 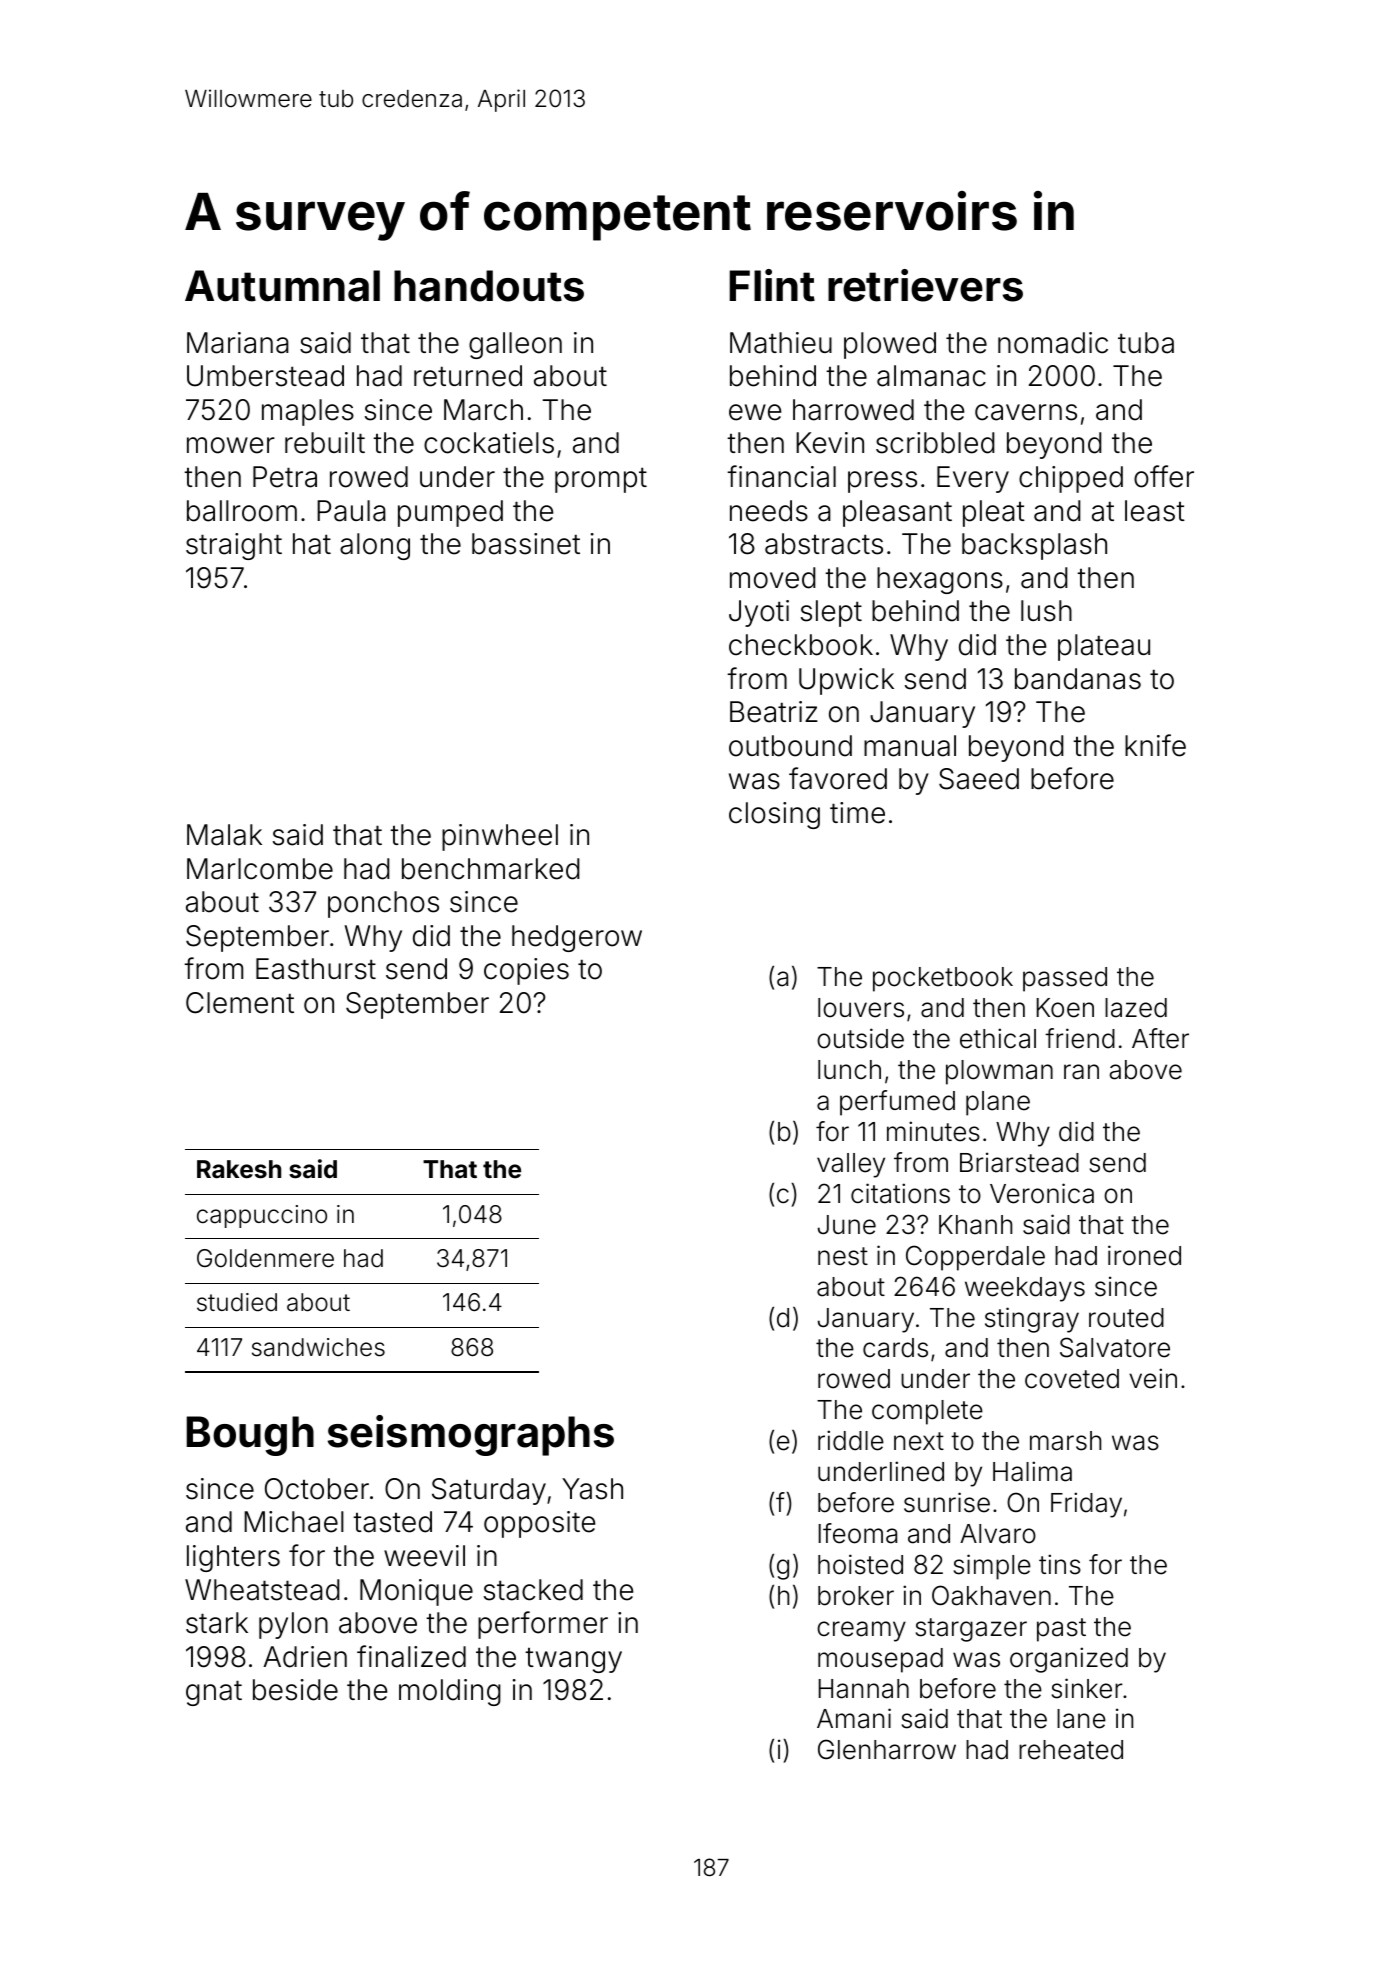 I want to click on Marlcombe, so click(x=260, y=869).
